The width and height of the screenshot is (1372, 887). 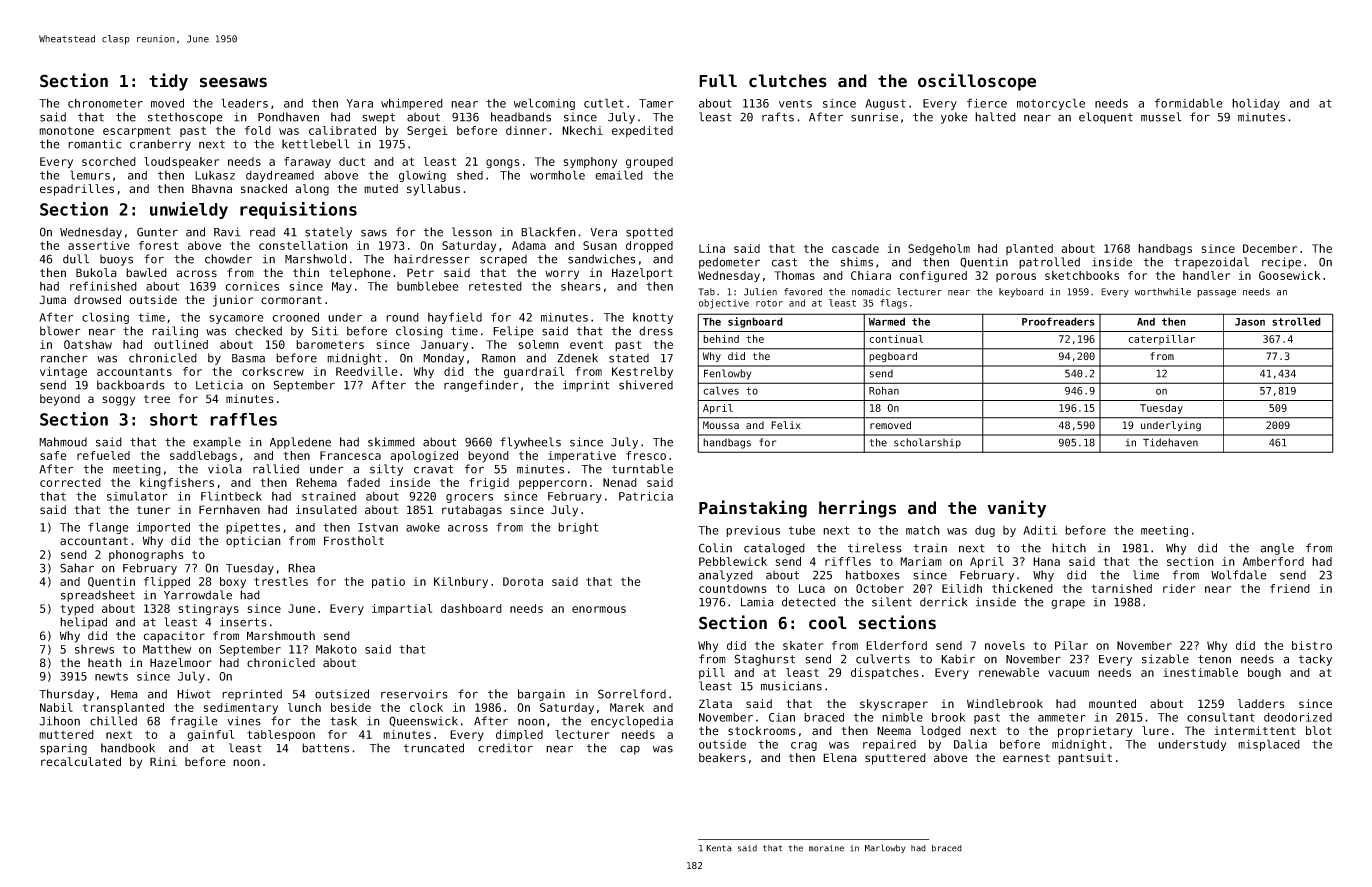 I want to click on grouped, so click(x=649, y=163).
